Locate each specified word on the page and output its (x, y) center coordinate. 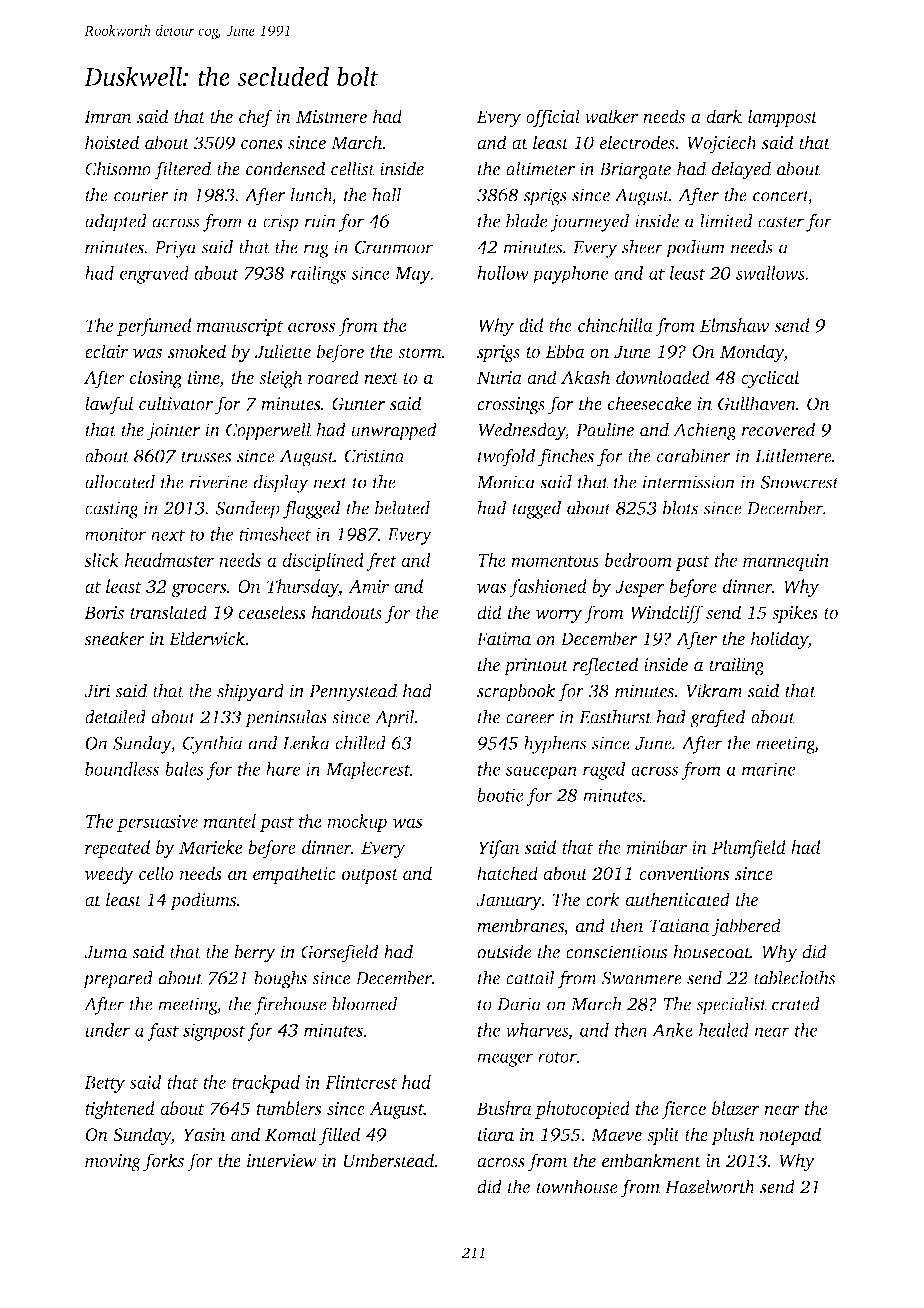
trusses (206, 457)
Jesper (640, 588)
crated (796, 1004)
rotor (557, 1057)
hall (387, 194)
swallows (770, 273)
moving (113, 1163)
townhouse (577, 1186)
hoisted (112, 142)
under (107, 1030)
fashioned (548, 588)
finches (566, 457)
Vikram (714, 690)
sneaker (114, 638)
